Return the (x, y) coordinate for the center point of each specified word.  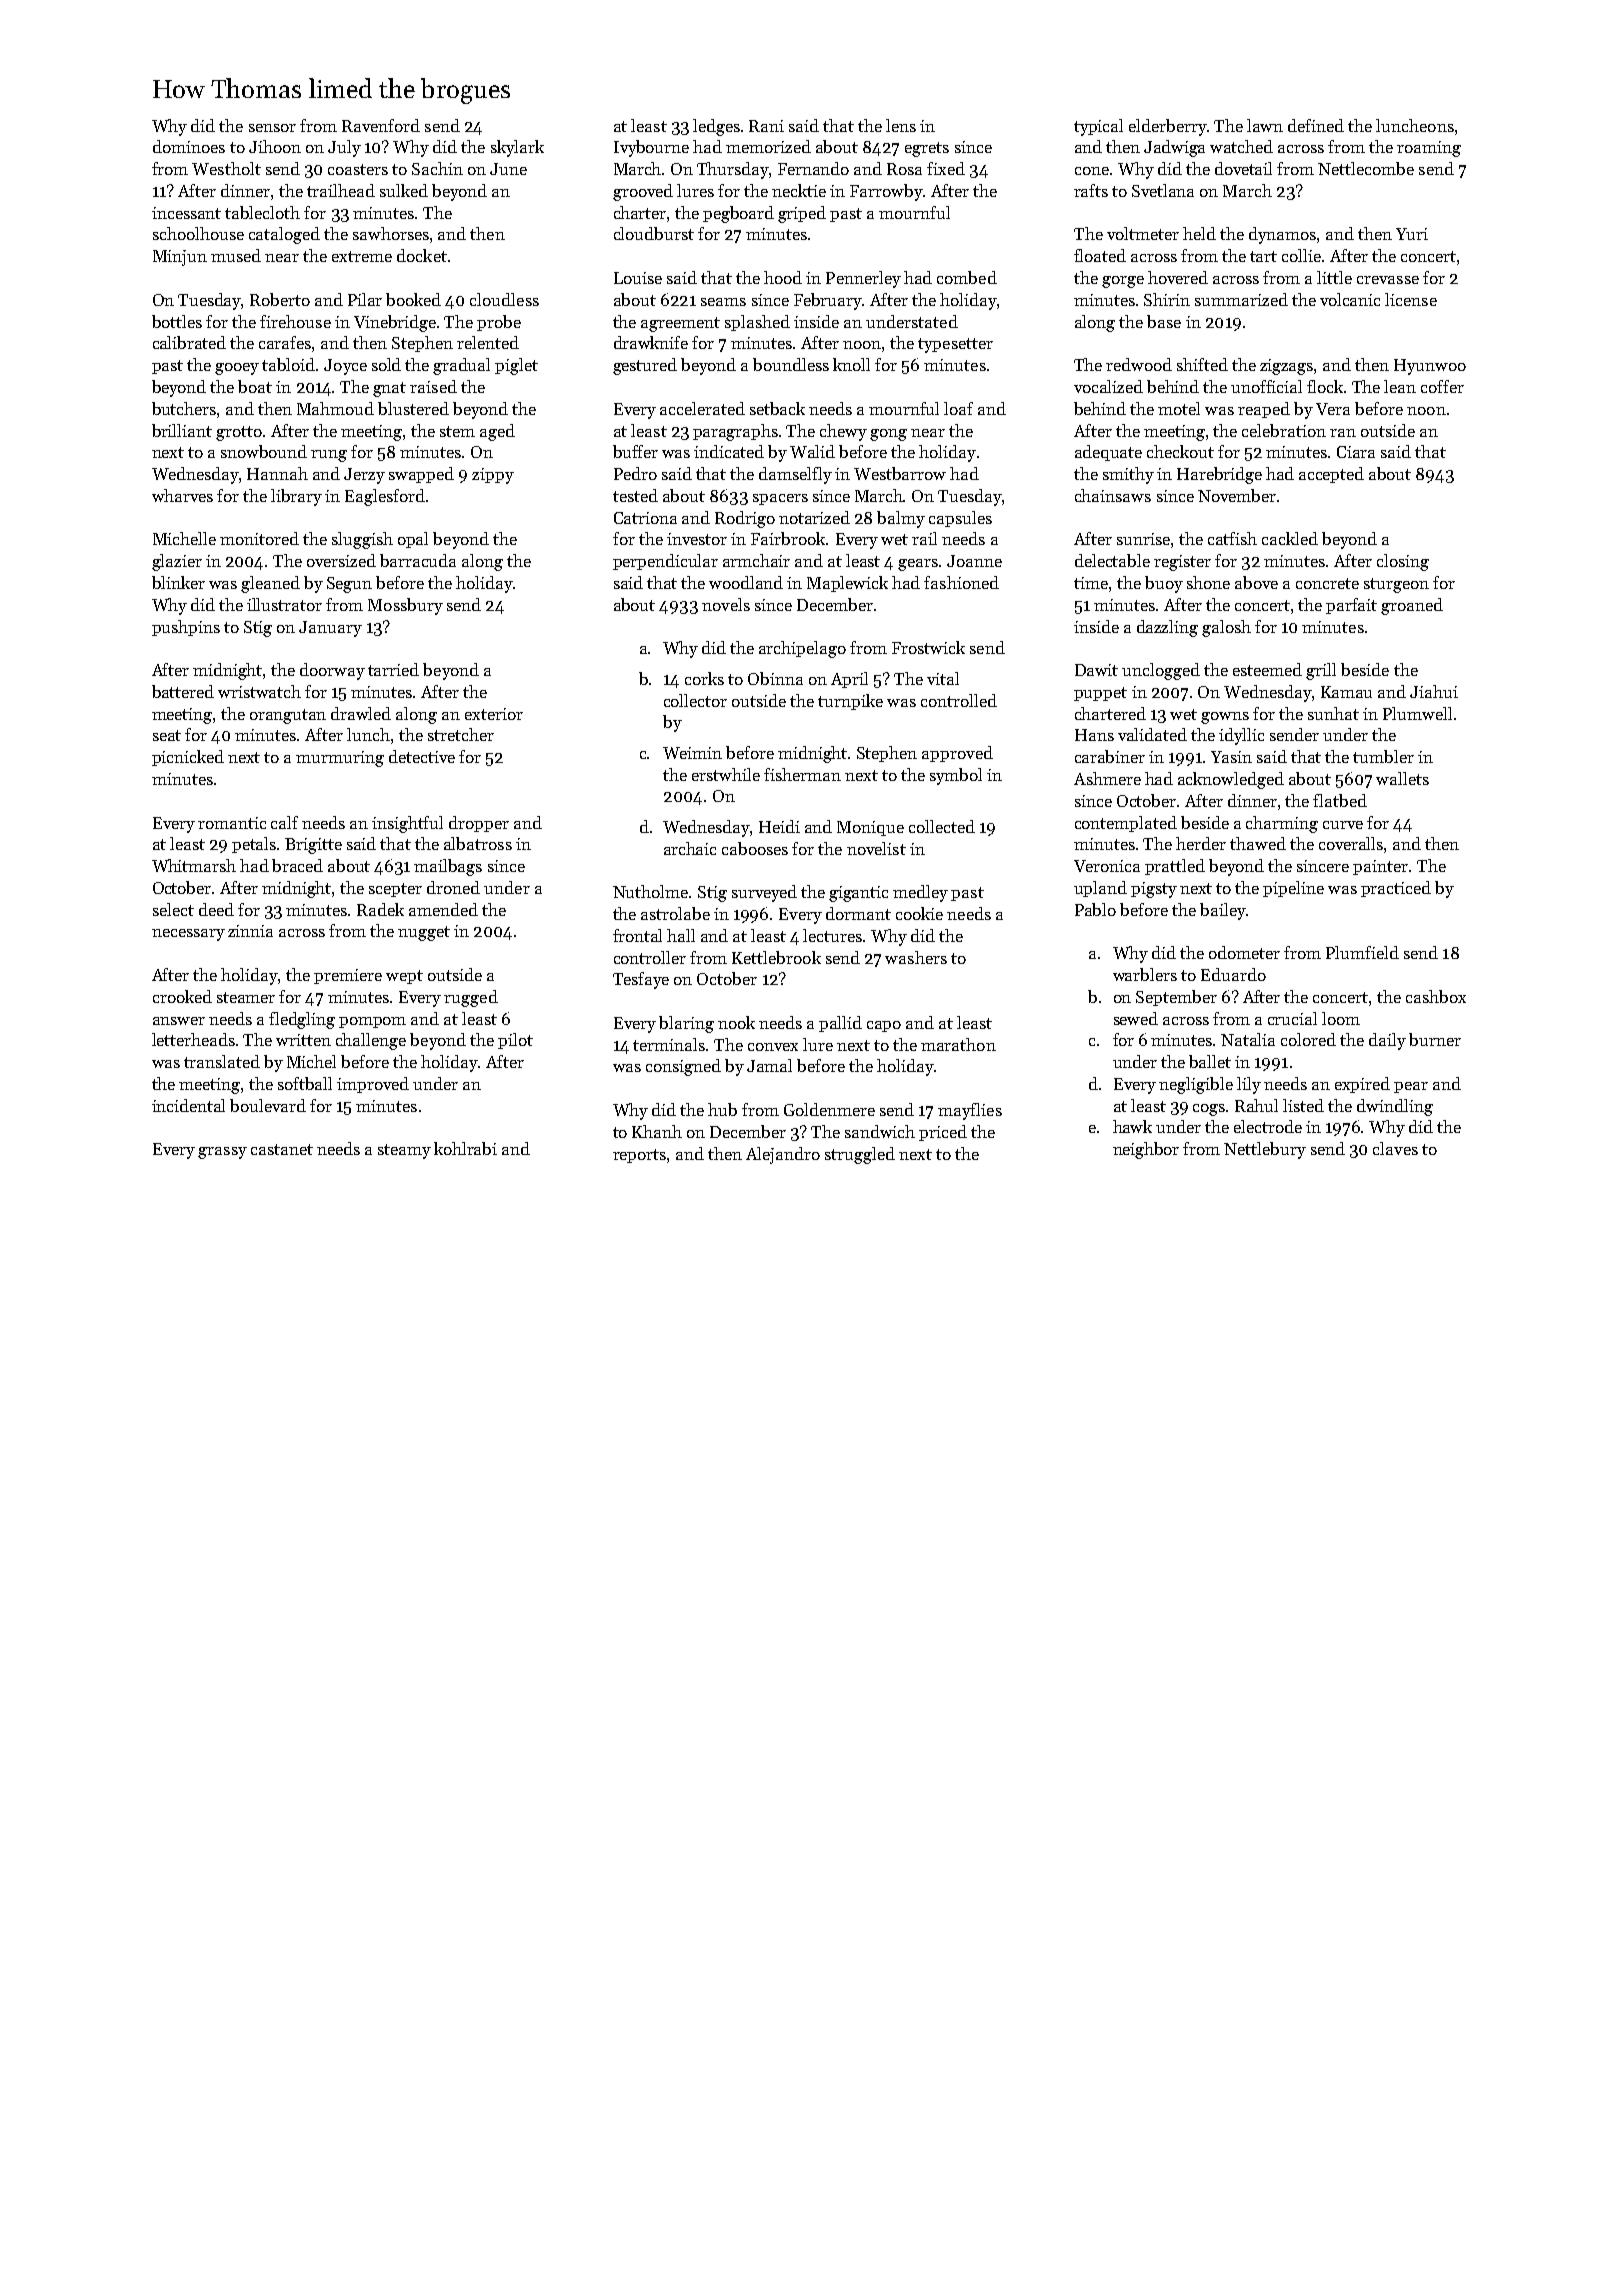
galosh (1226, 628)
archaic (690, 848)
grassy (222, 1153)
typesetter (955, 345)
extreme (362, 256)
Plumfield (1362, 952)
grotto (239, 433)
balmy (901, 519)
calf (284, 822)
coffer (1442, 386)
